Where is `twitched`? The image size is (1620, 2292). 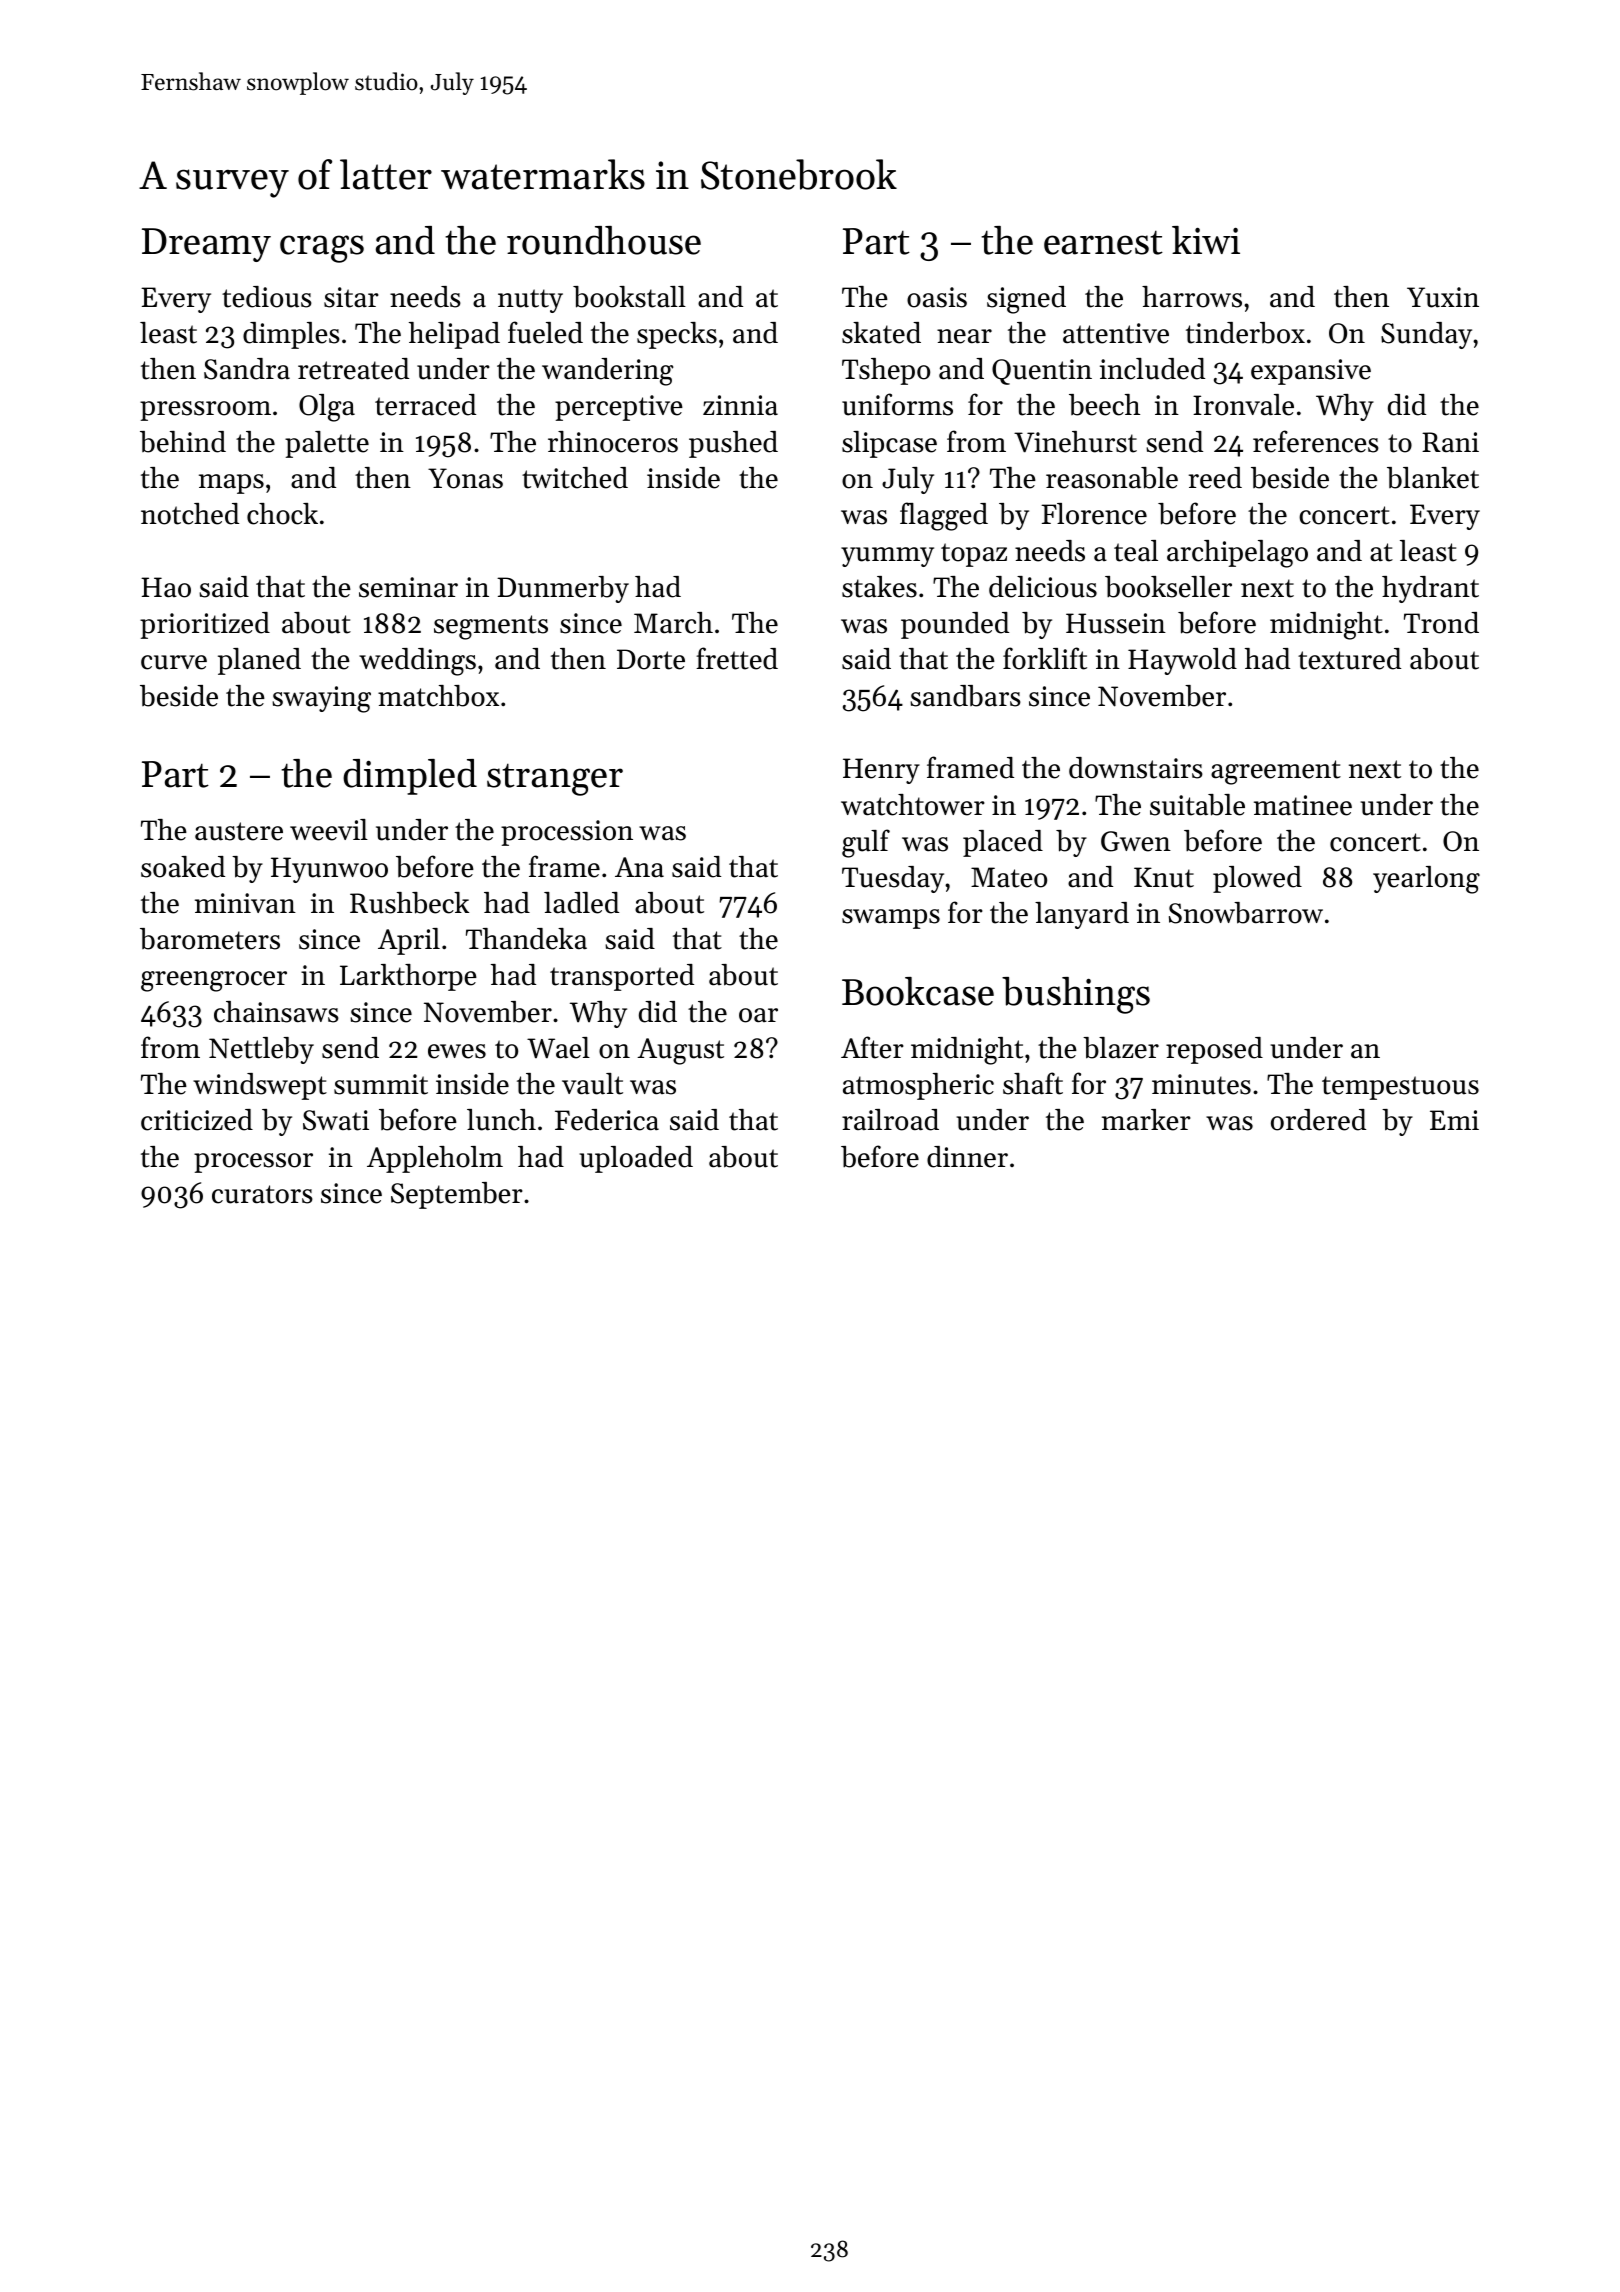 twitched is located at coordinates (575, 478).
